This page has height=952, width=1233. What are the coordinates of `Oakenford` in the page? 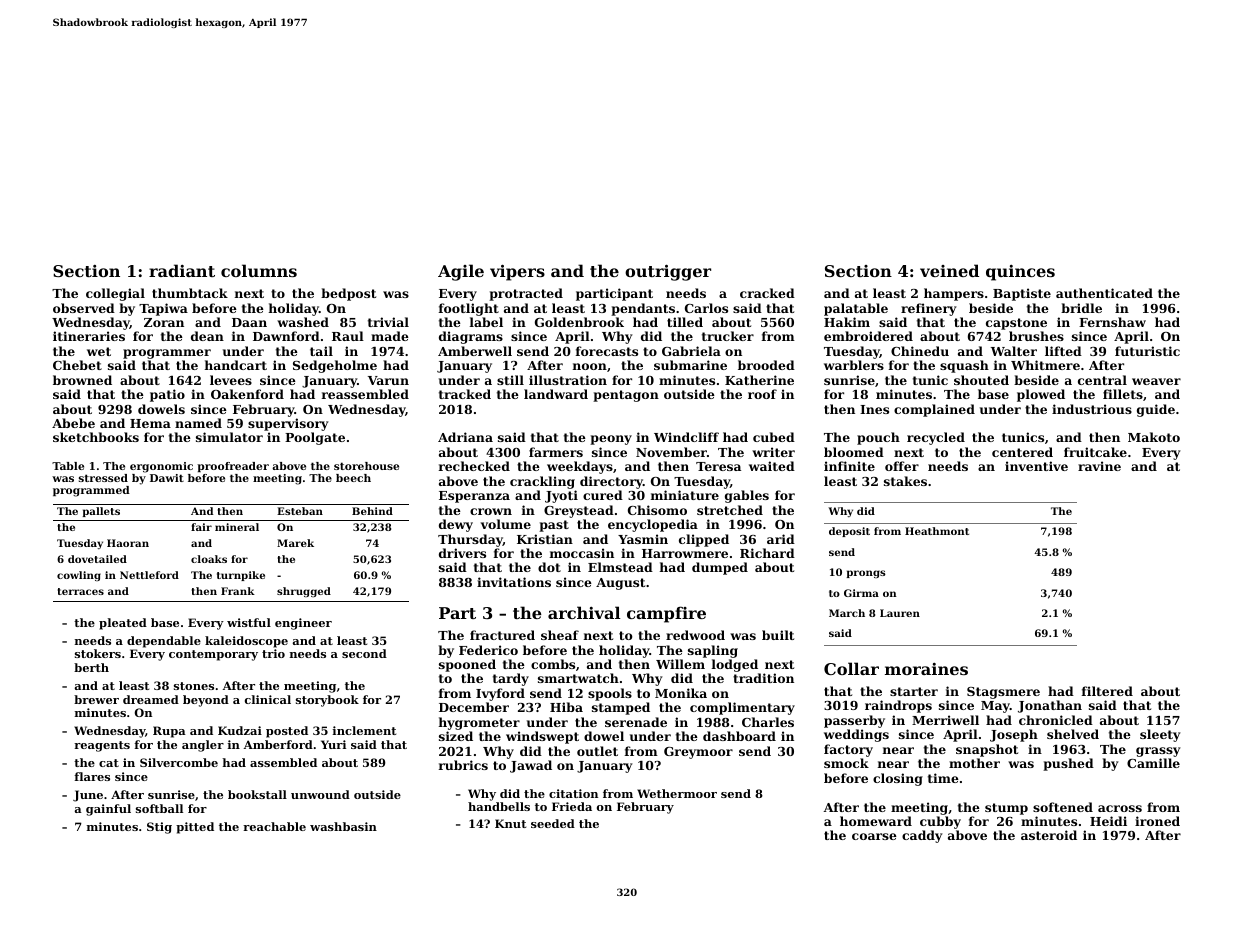 It's located at (247, 394).
